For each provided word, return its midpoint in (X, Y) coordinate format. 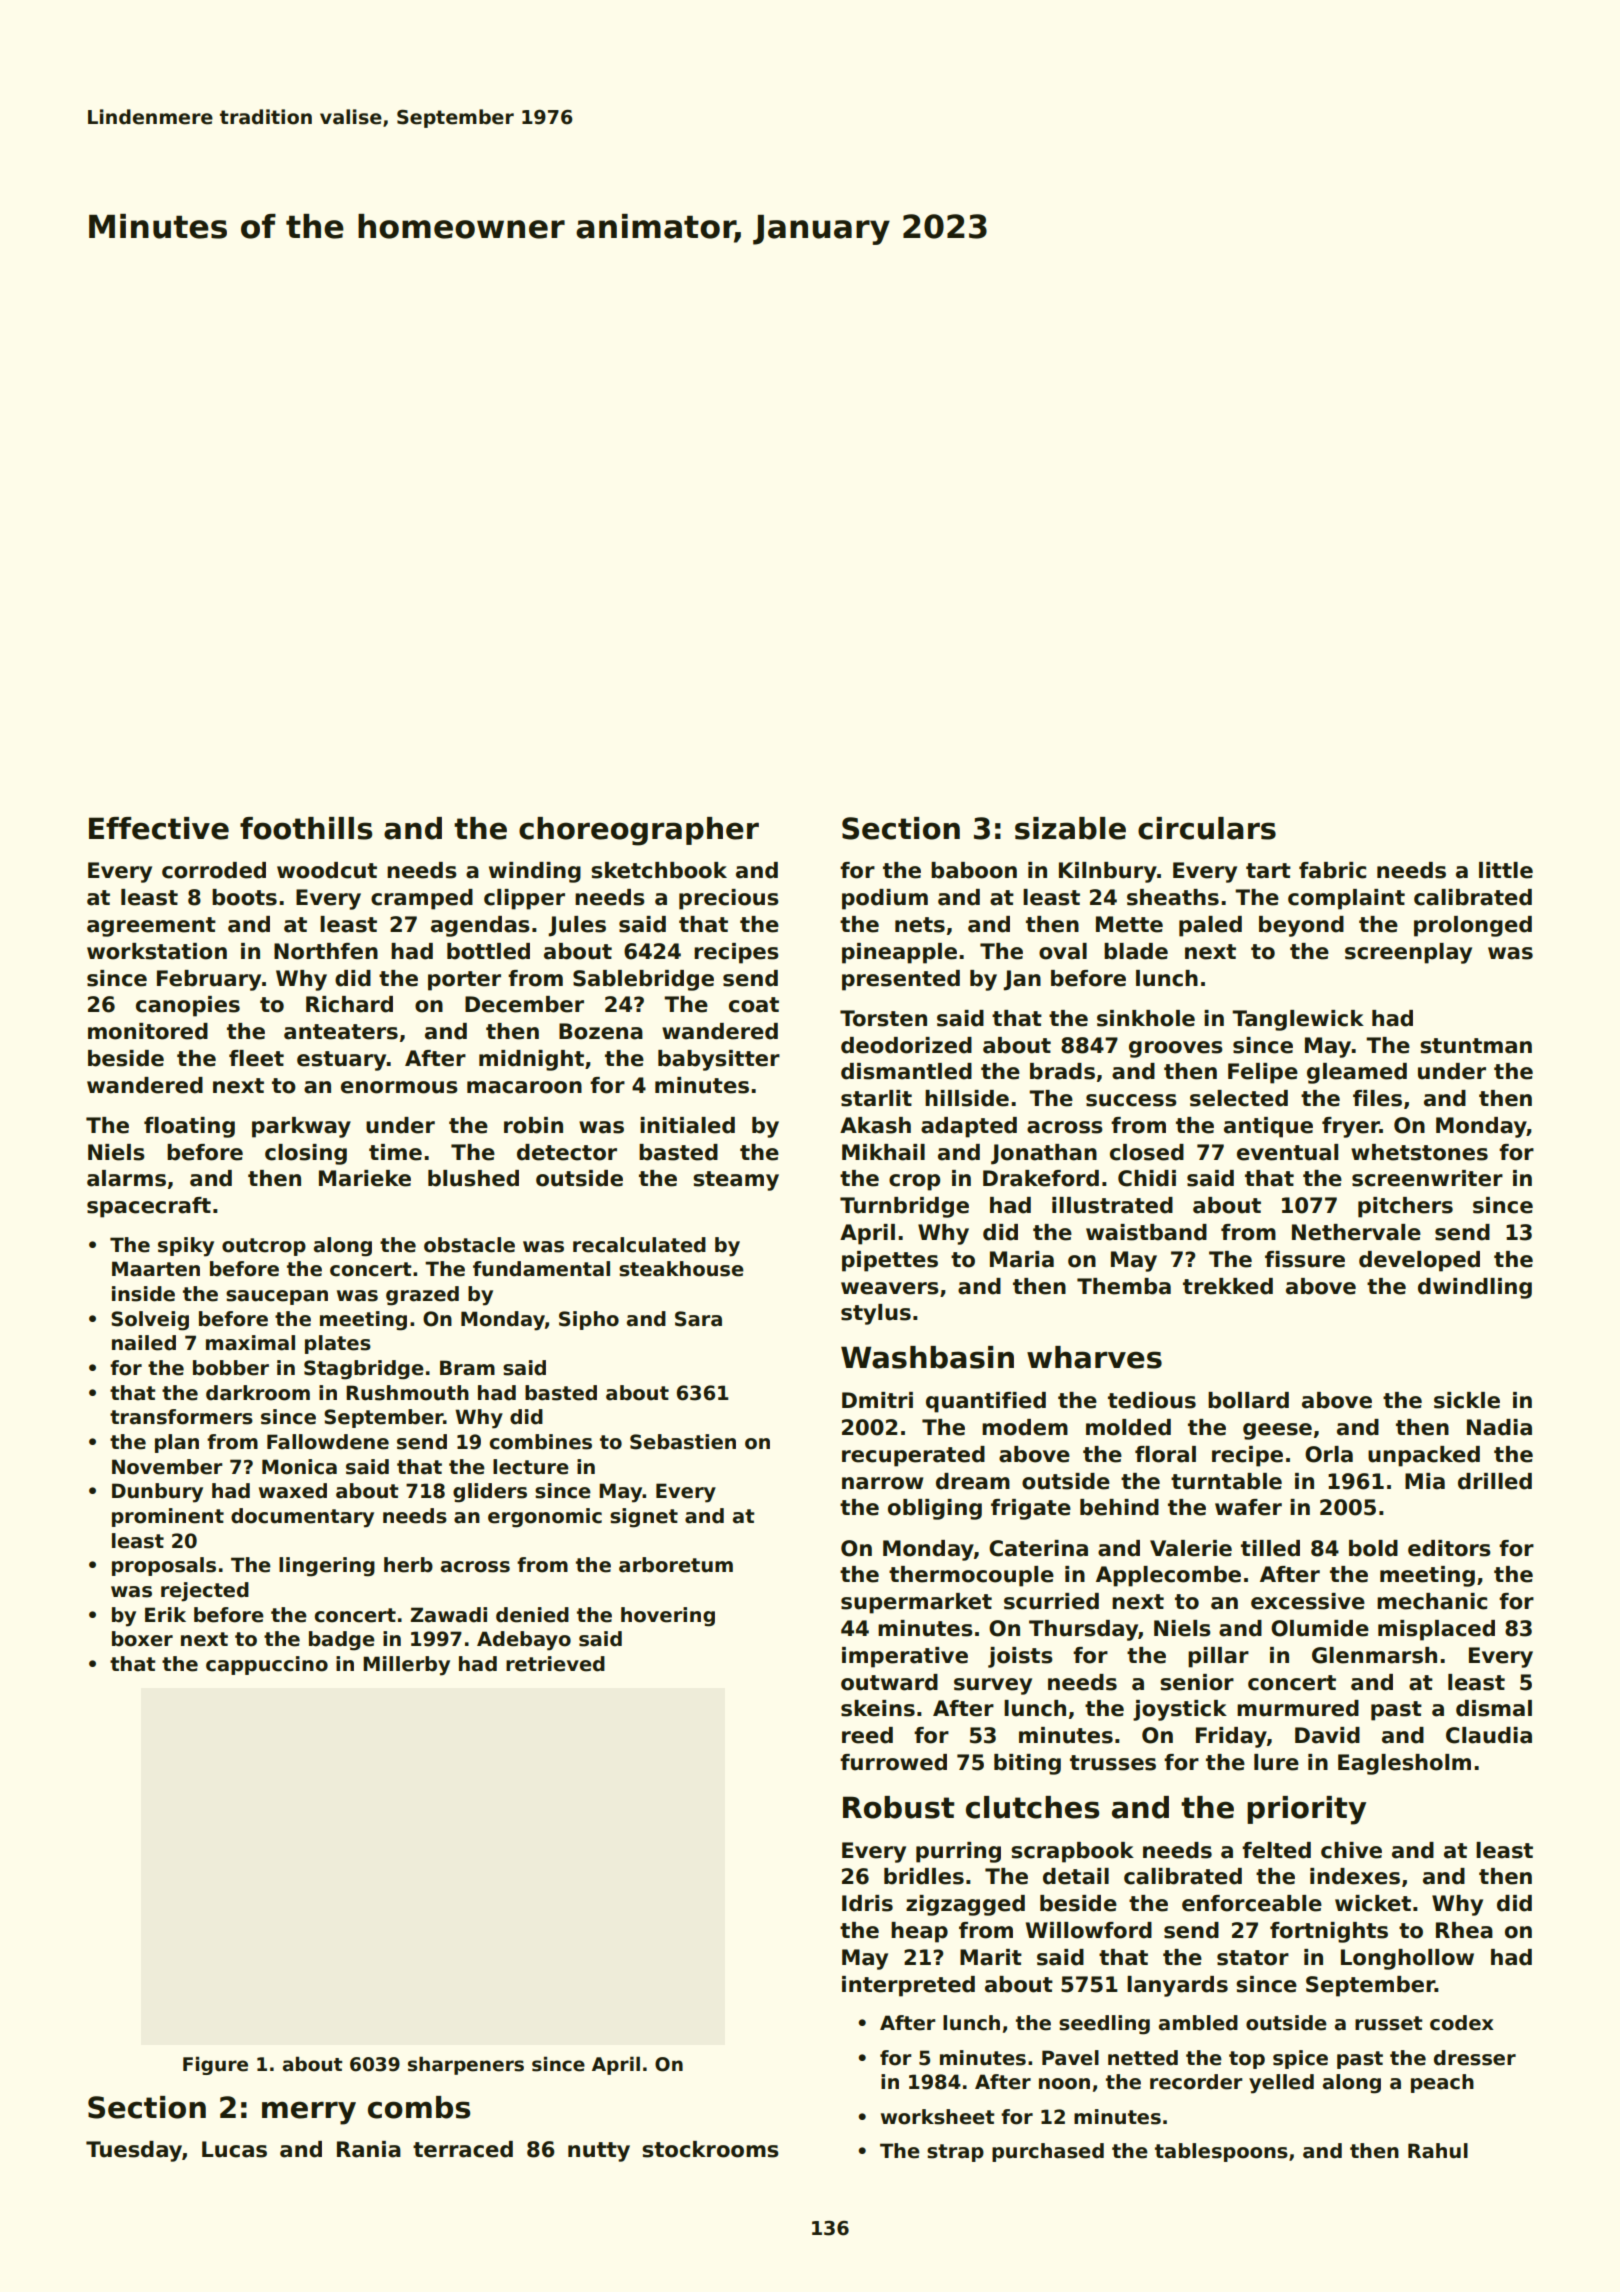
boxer (142, 1639)
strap (955, 2153)
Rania (369, 2149)
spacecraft (149, 1207)
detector (567, 1152)
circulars (1207, 828)
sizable (1070, 828)
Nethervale (1356, 1232)
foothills (306, 828)
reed (867, 1735)
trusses (1113, 1763)
